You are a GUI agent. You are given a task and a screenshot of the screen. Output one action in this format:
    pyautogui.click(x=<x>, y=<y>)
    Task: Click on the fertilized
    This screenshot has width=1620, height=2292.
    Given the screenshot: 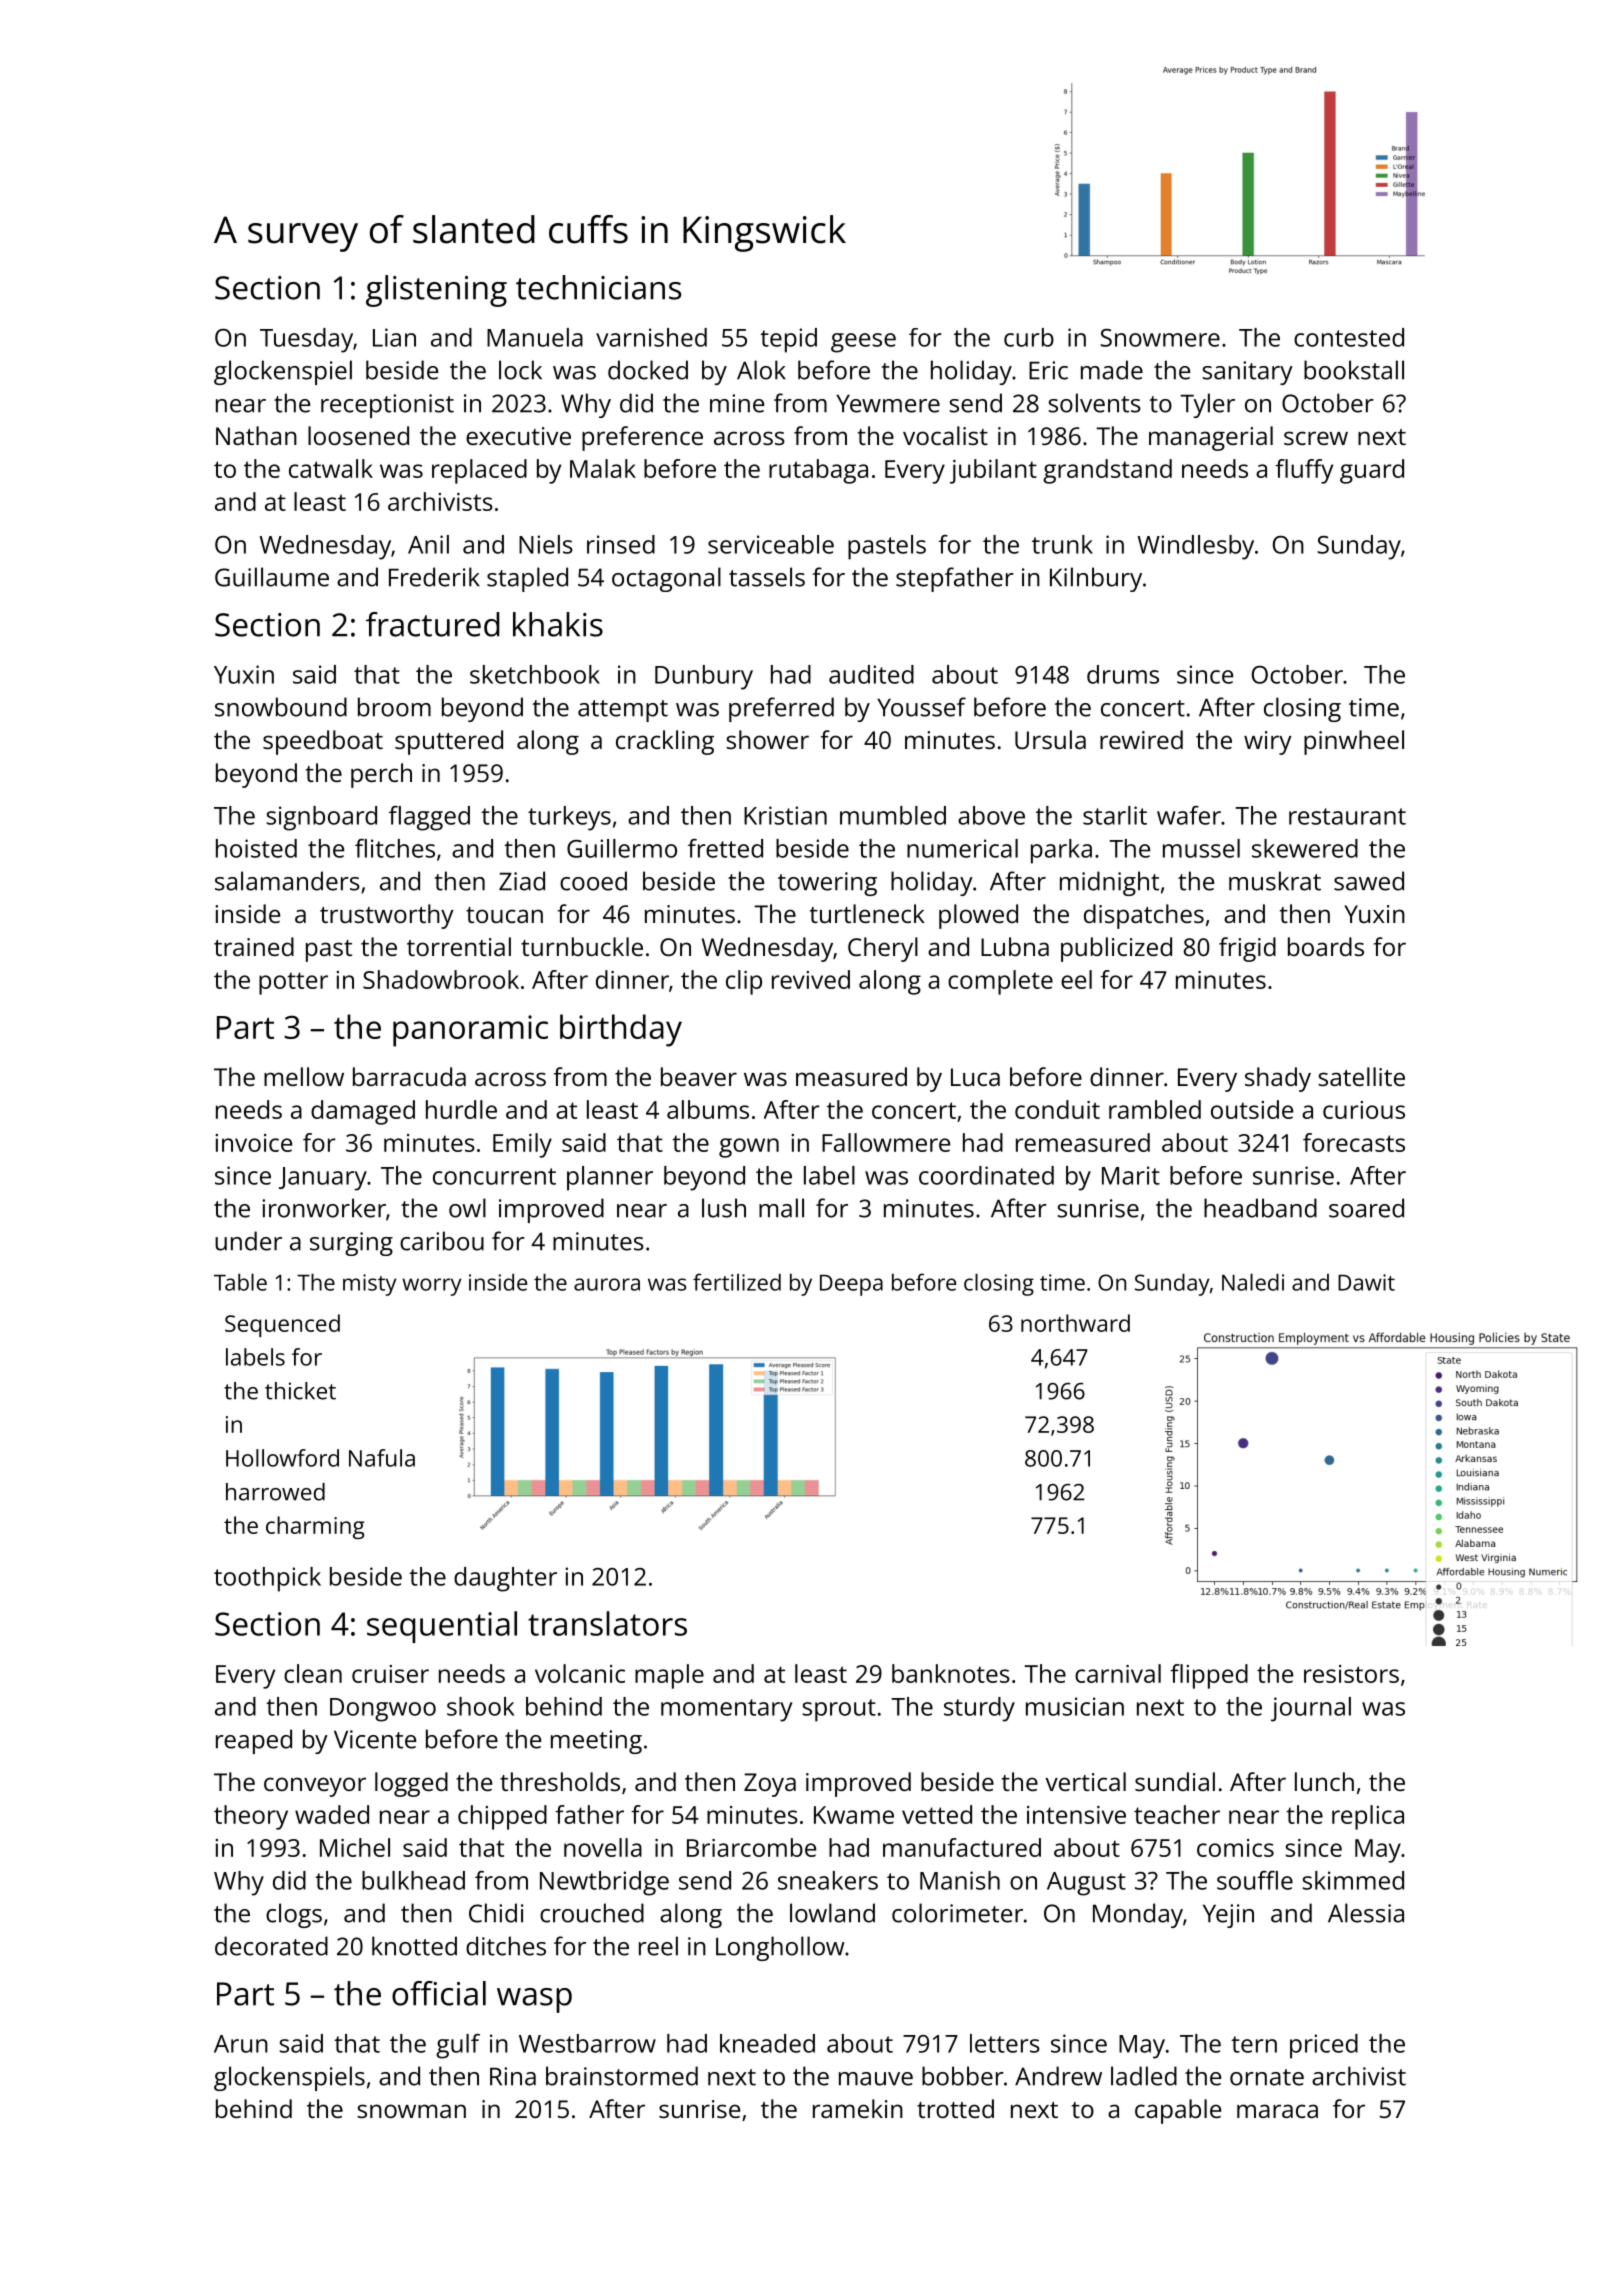 What is the action you would take?
    pyautogui.click(x=737, y=1282)
